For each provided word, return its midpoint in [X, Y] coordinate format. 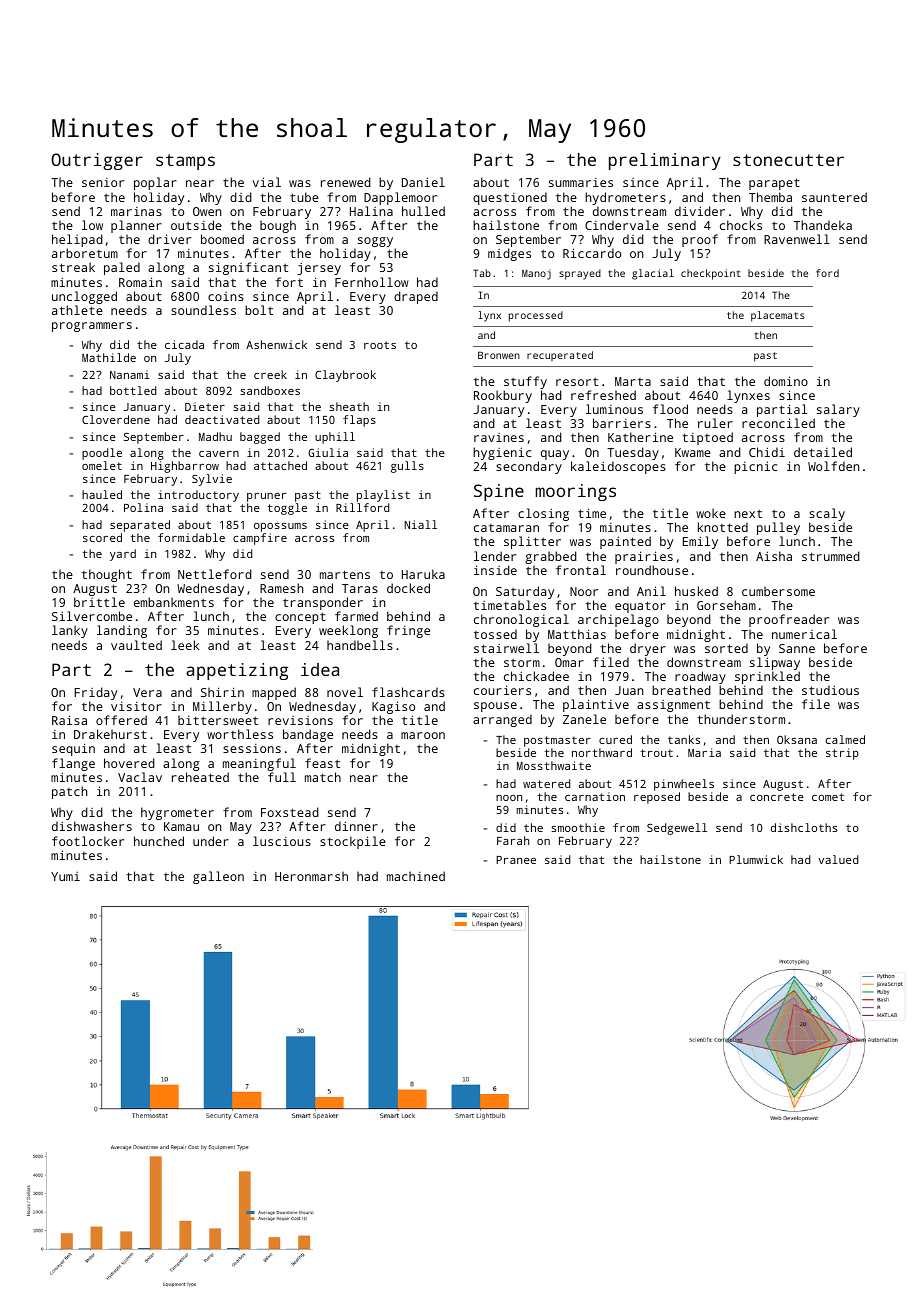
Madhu [215, 436]
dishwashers [92, 826]
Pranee [516, 860]
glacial [653, 274]
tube [304, 197]
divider [700, 211]
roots [380, 345]
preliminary [665, 161]
